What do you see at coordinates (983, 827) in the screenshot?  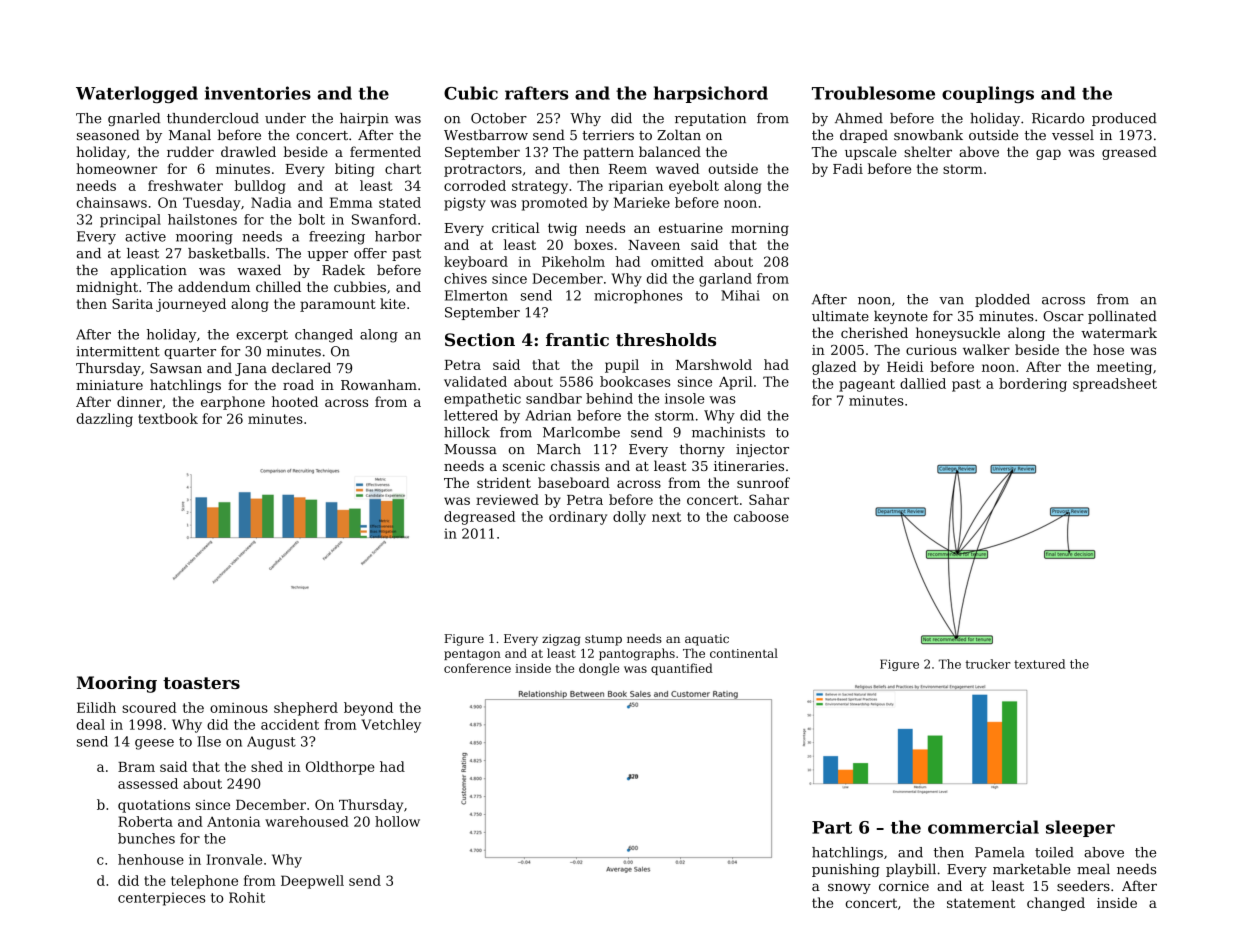 I see `commercial` at bounding box center [983, 827].
